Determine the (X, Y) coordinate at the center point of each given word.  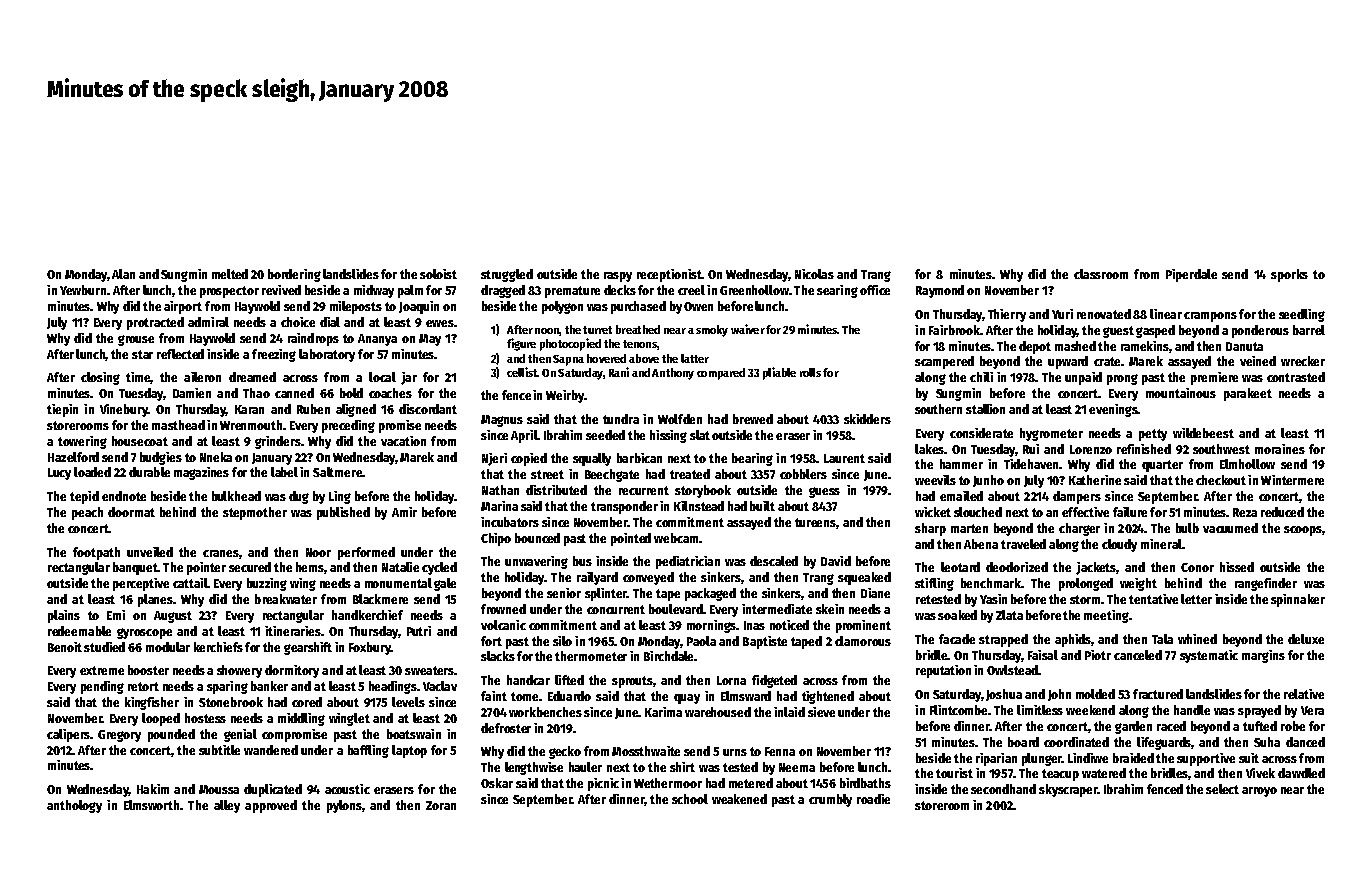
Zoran (441, 805)
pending (102, 687)
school (690, 799)
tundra (621, 419)
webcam (676, 538)
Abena (981, 544)
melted (230, 274)
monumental (398, 583)
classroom (1101, 274)
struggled (507, 275)
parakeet (1248, 394)
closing (100, 378)
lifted (569, 680)
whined (1197, 639)
